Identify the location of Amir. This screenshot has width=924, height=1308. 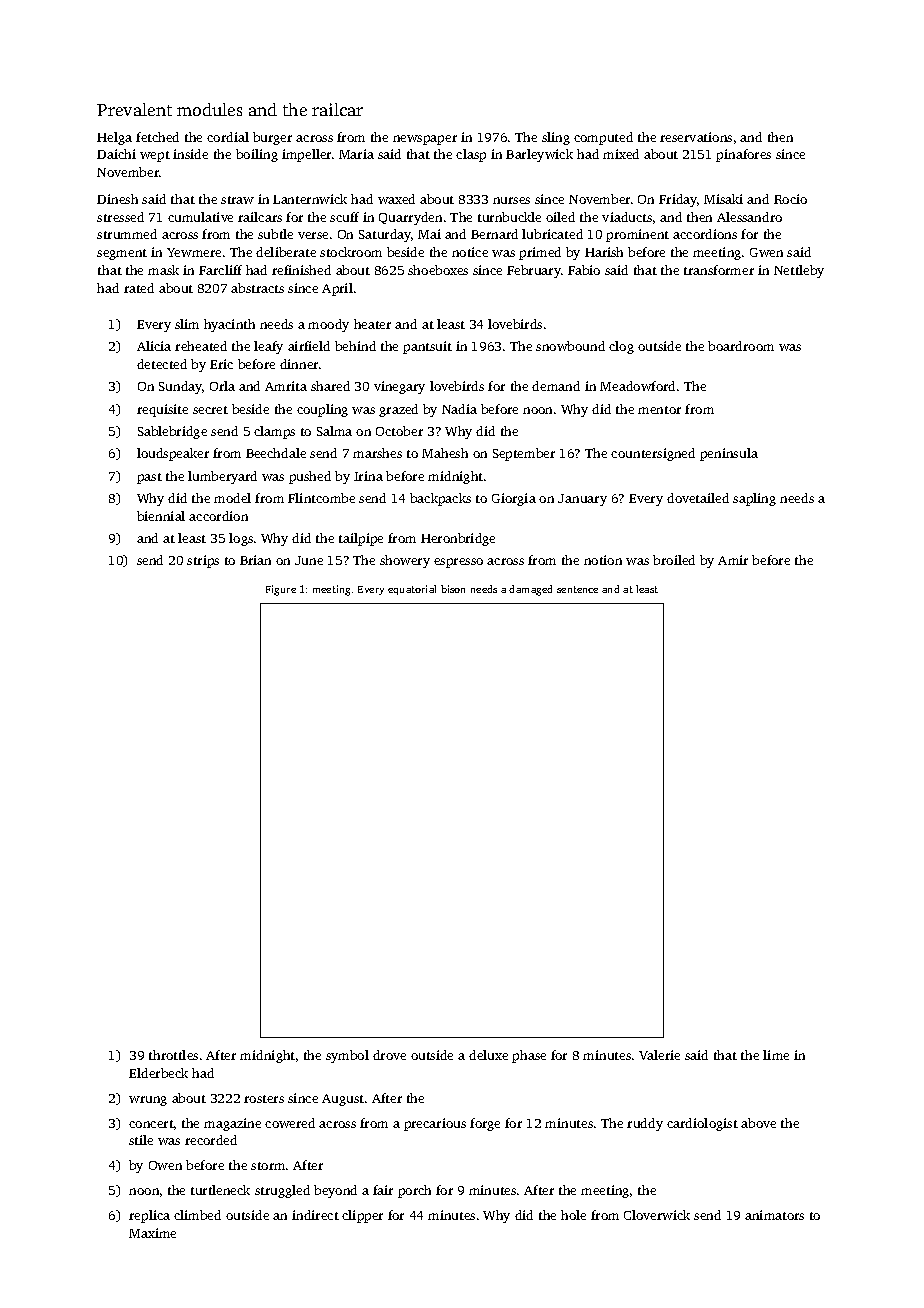
(733, 560).
